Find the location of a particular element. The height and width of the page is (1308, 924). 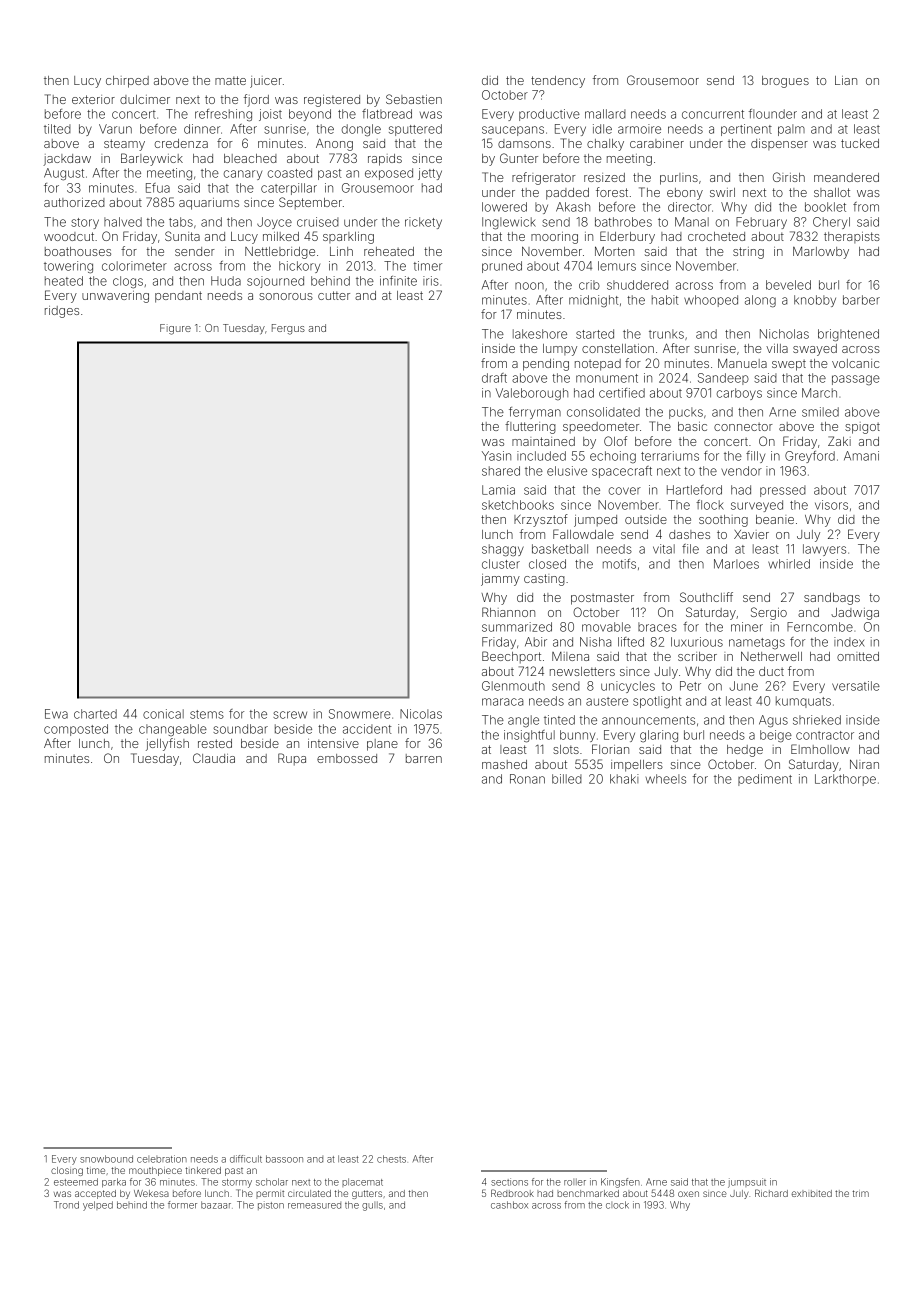

Sandeep is located at coordinates (723, 379).
